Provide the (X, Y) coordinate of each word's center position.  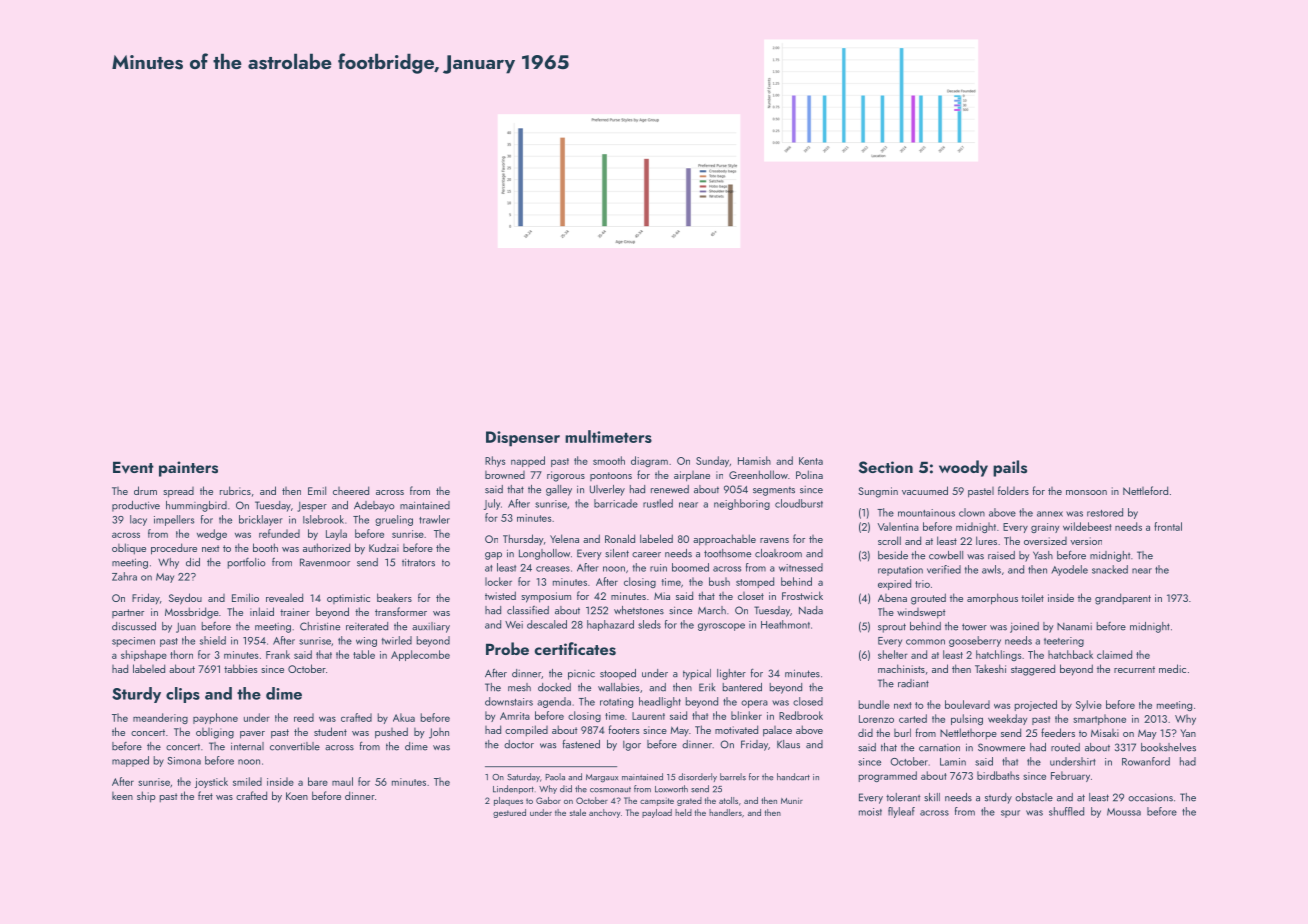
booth (265, 547)
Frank (278, 654)
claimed (1114, 654)
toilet (1032, 597)
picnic (581, 674)
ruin (658, 568)
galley (559, 490)
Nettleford (1145, 490)
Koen (297, 796)
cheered (351, 490)
